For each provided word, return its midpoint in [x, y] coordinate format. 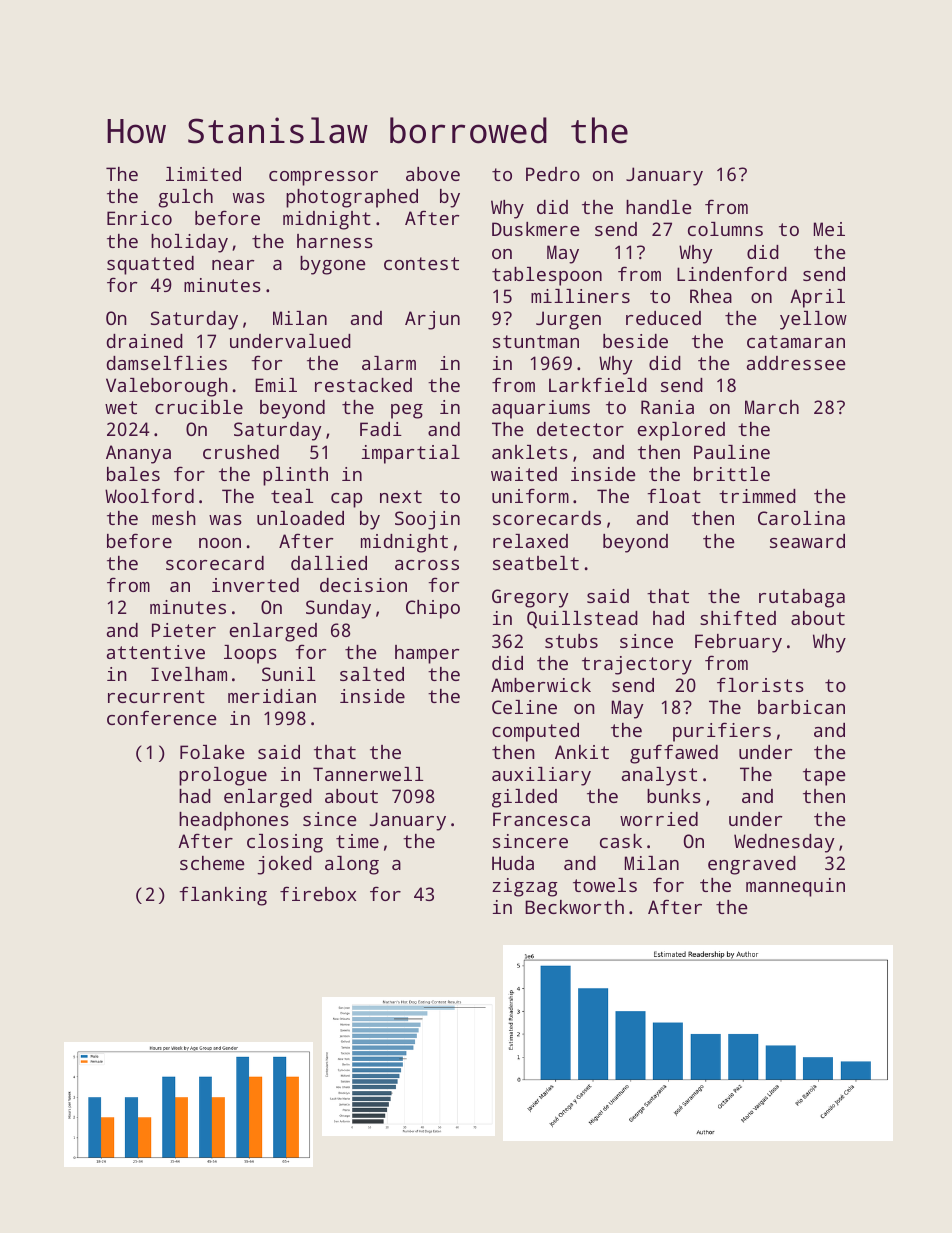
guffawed [674, 754]
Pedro [553, 174]
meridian [272, 696]
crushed [241, 452]
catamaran [796, 341]
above [433, 174]
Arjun [432, 320]
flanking [223, 896]
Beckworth [574, 907]
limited [203, 174]
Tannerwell [368, 774]
